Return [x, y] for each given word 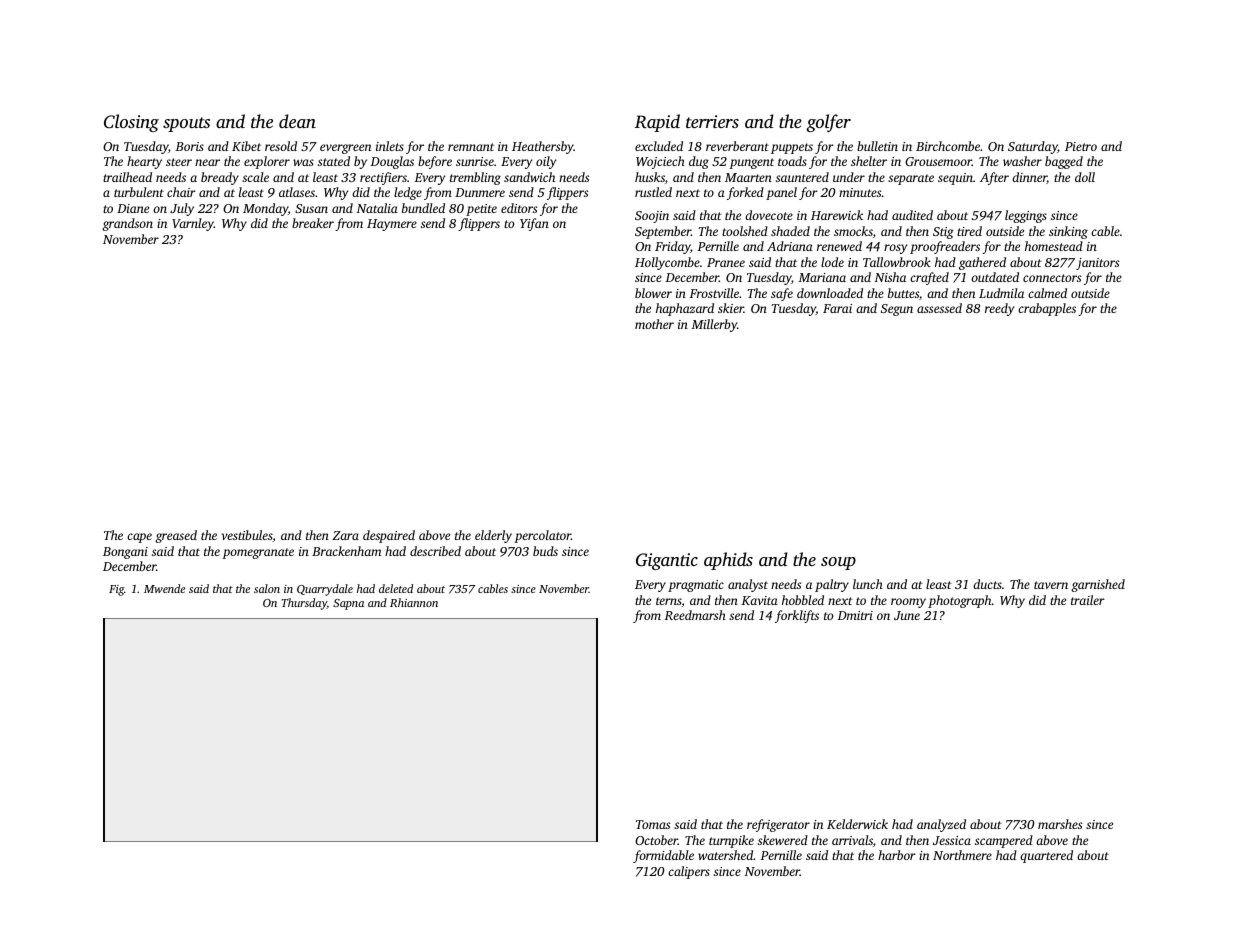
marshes [1060, 824]
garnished [1098, 585]
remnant [471, 147]
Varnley [193, 224]
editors [519, 208]
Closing [131, 123]
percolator [542, 536]
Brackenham [346, 551]
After [994, 178]
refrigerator [778, 825]
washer [1022, 161]
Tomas [653, 824]
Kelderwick [857, 824]
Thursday [304, 604]
